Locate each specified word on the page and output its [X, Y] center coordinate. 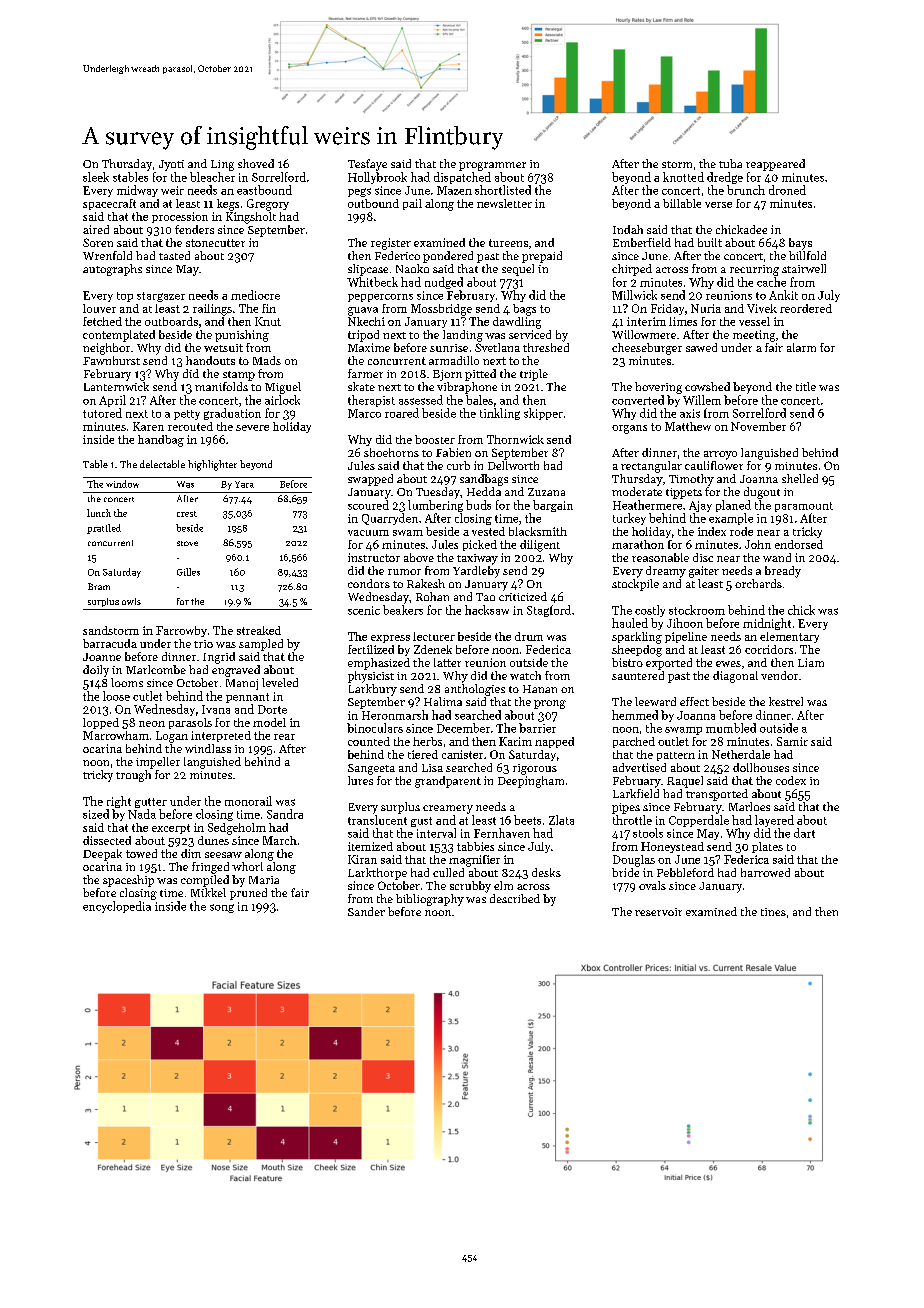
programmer [492, 166]
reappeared [775, 165]
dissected [107, 840]
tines [773, 912]
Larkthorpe [377, 874]
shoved [256, 163]
